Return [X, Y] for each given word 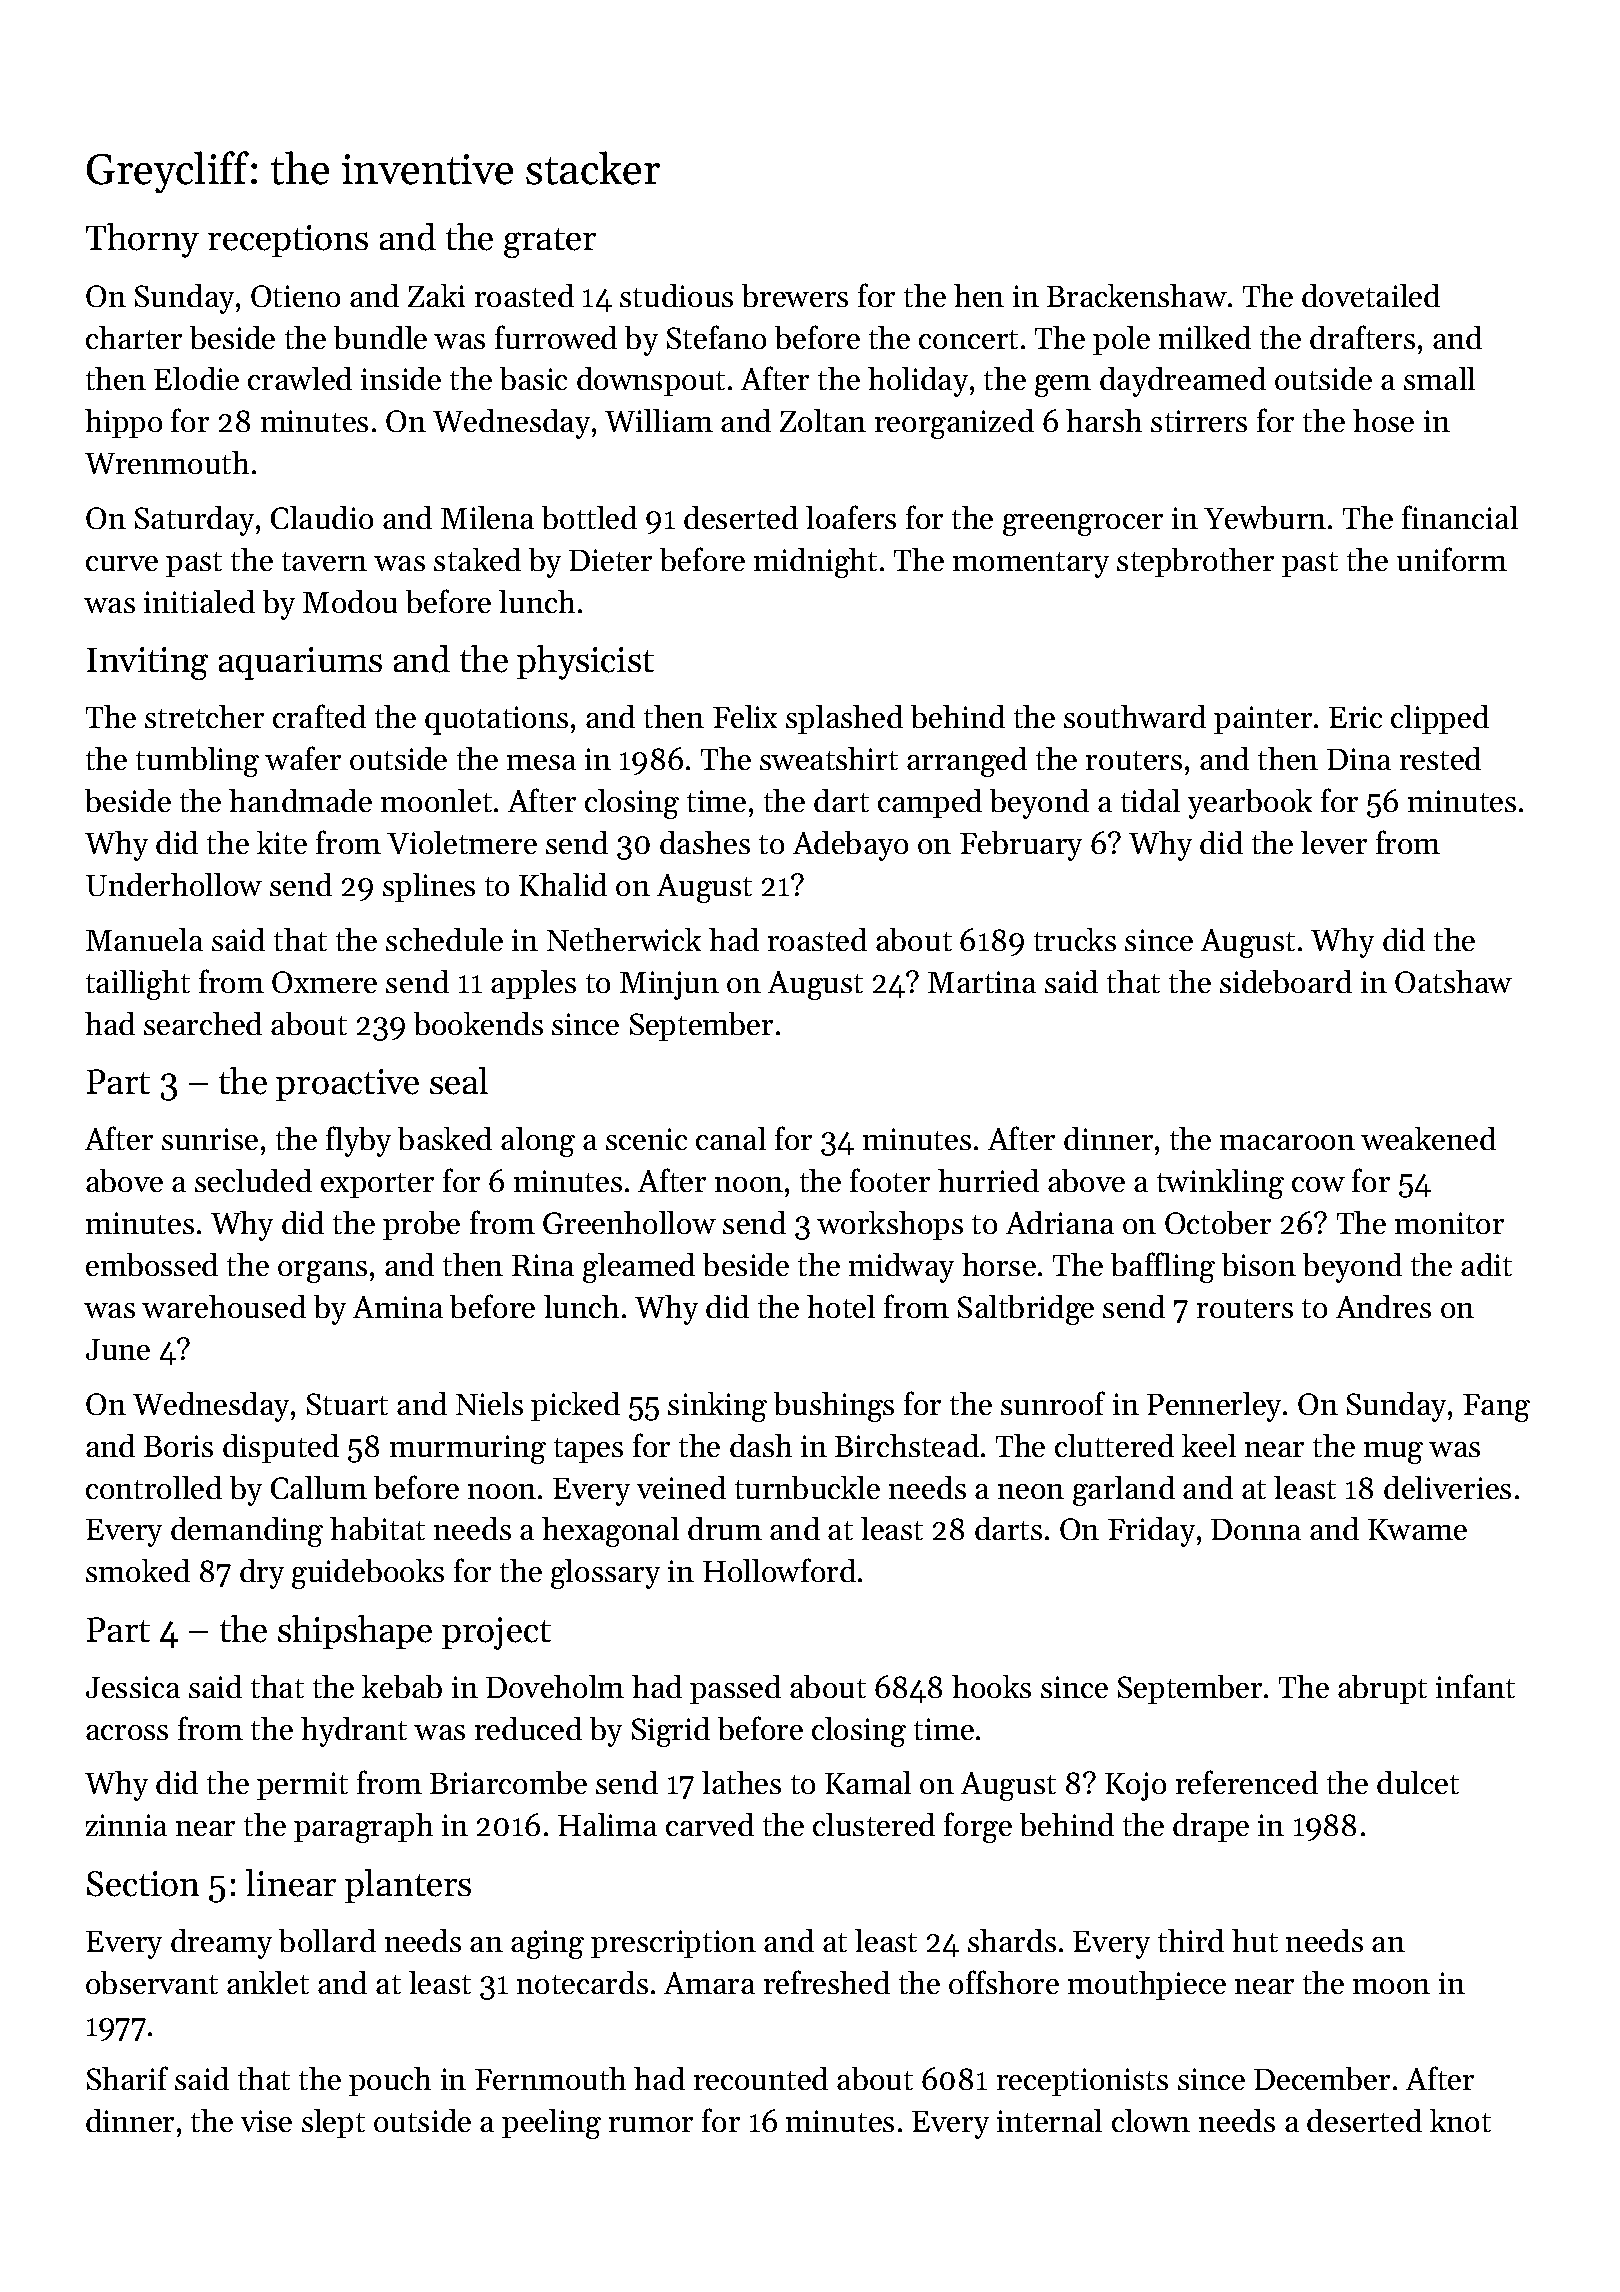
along [538, 1142]
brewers [795, 295]
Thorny [142, 240]
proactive [347, 1085]
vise [266, 2121]
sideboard [1286, 981]
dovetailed [1371, 295]
